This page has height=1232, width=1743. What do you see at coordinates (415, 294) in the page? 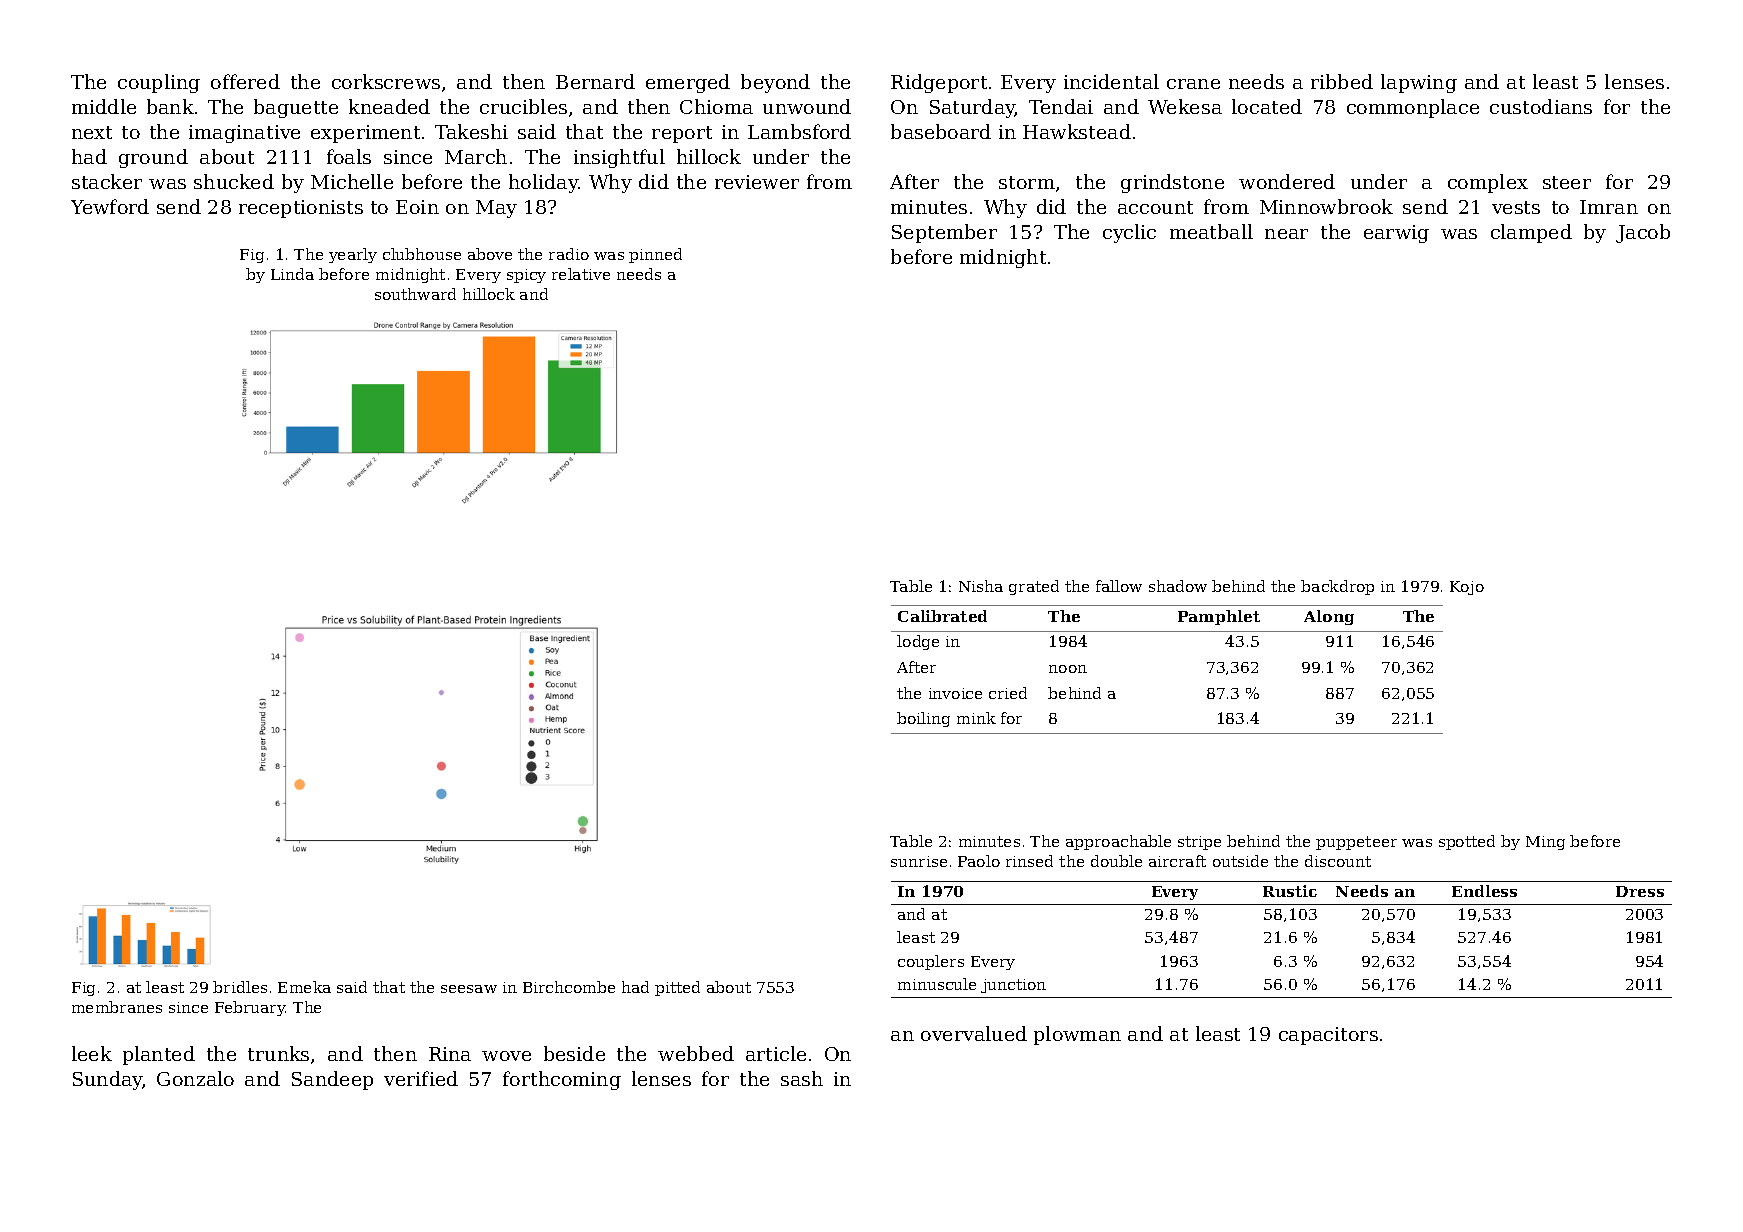
I see `southward` at bounding box center [415, 294].
